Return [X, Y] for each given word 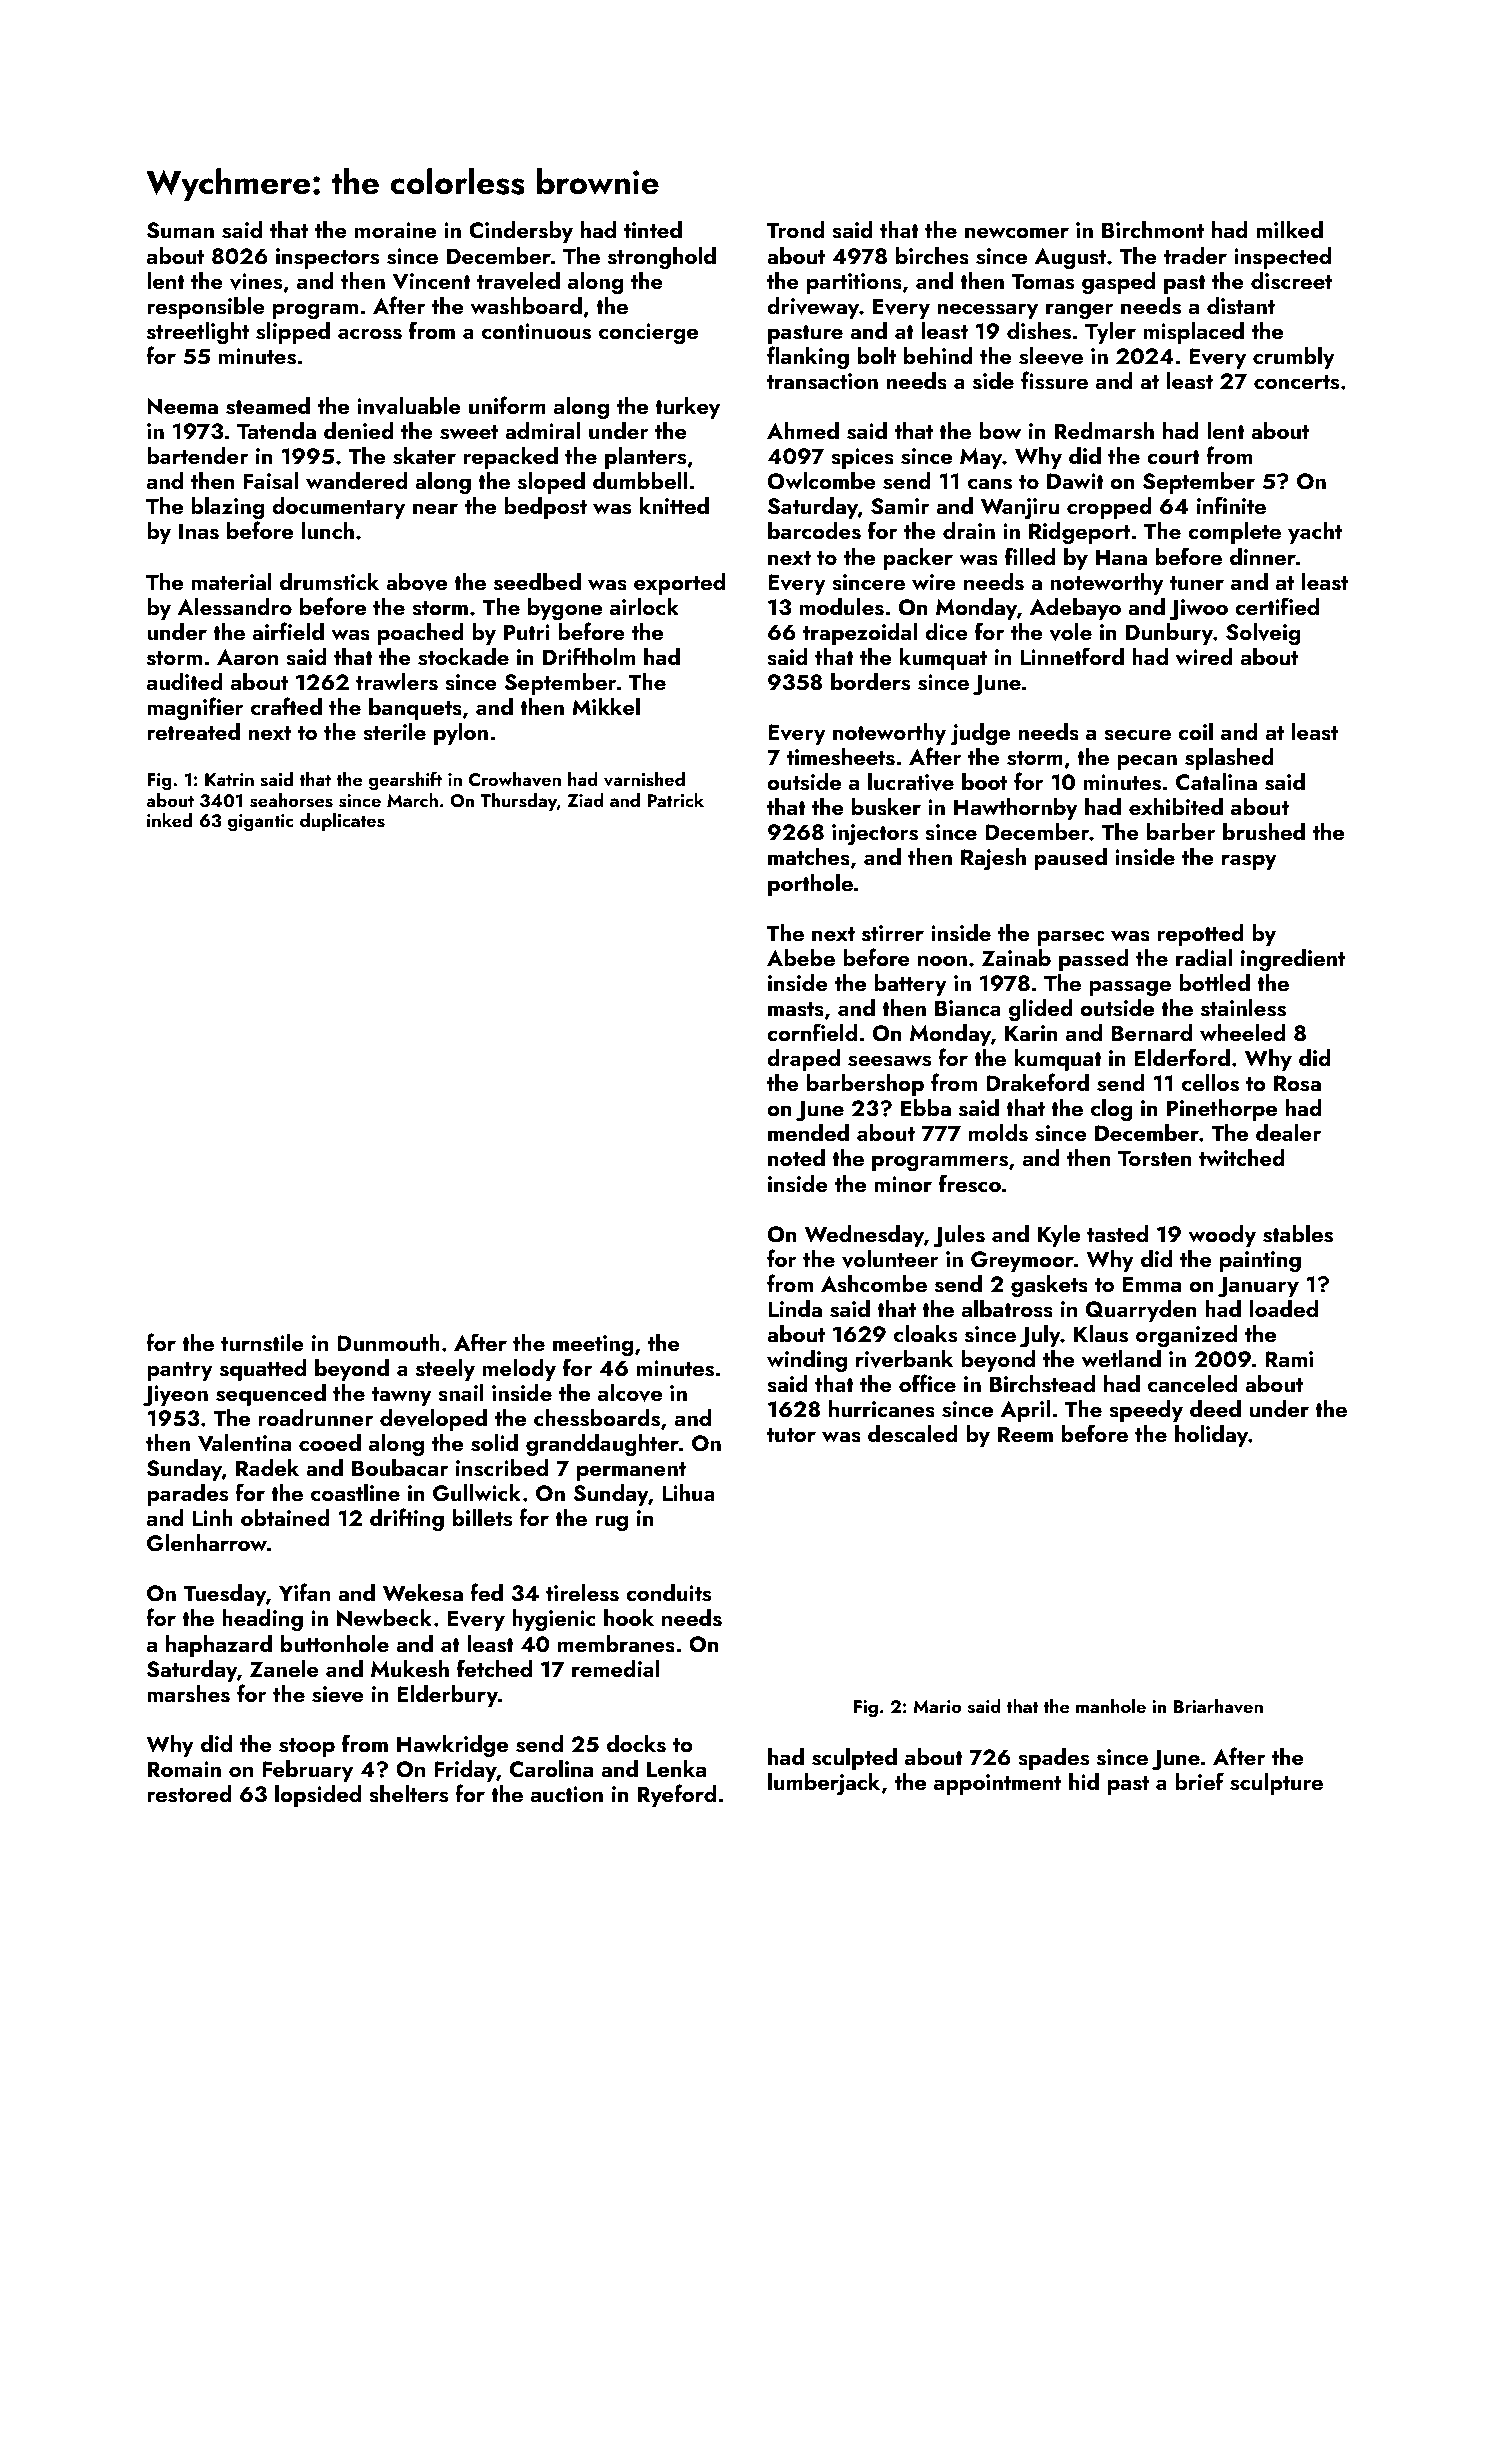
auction [567, 1794]
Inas [199, 531]
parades [187, 1495]
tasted [1117, 1234]
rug [611, 1523]
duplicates [342, 822]
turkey [687, 408]
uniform [507, 405]
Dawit [1075, 481]
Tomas [1043, 281]
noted [796, 1157]
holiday [1211, 1436]
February [307, 1771]
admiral [542, 430]
